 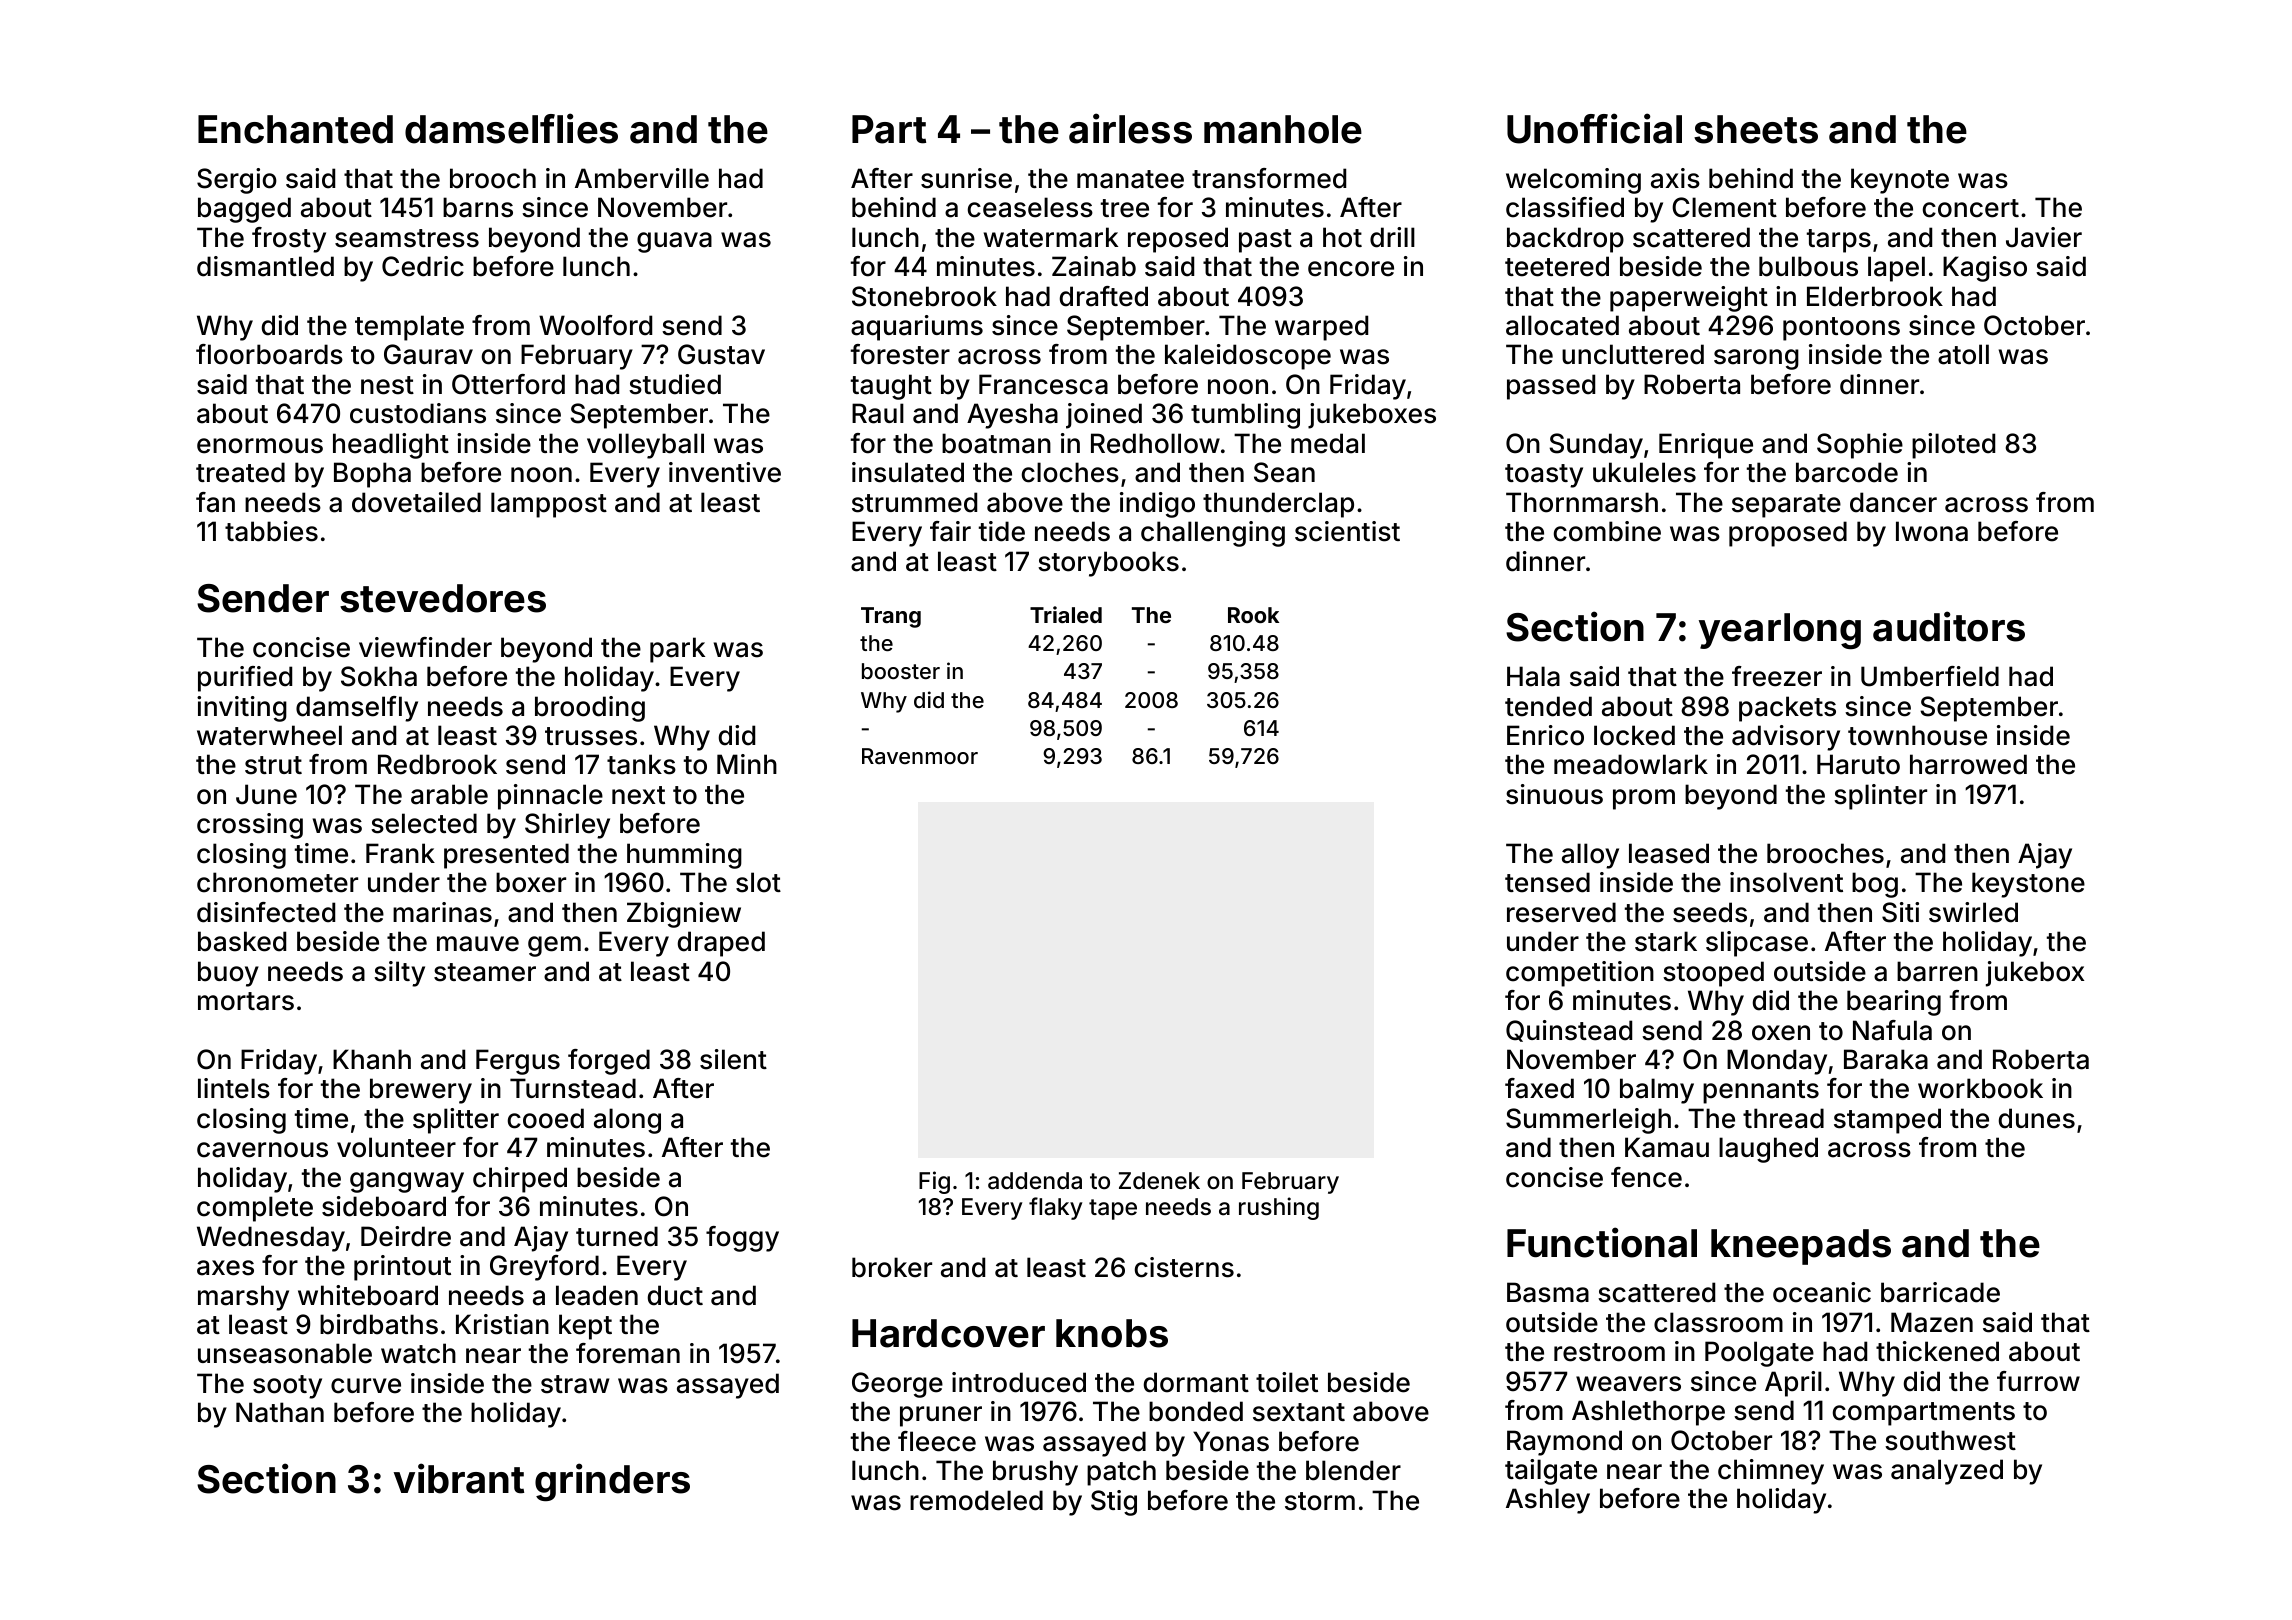 What do you see at coordinates (1104, 416) in the screenshot?
I see `joined` at bounding box center [1104, 416].
